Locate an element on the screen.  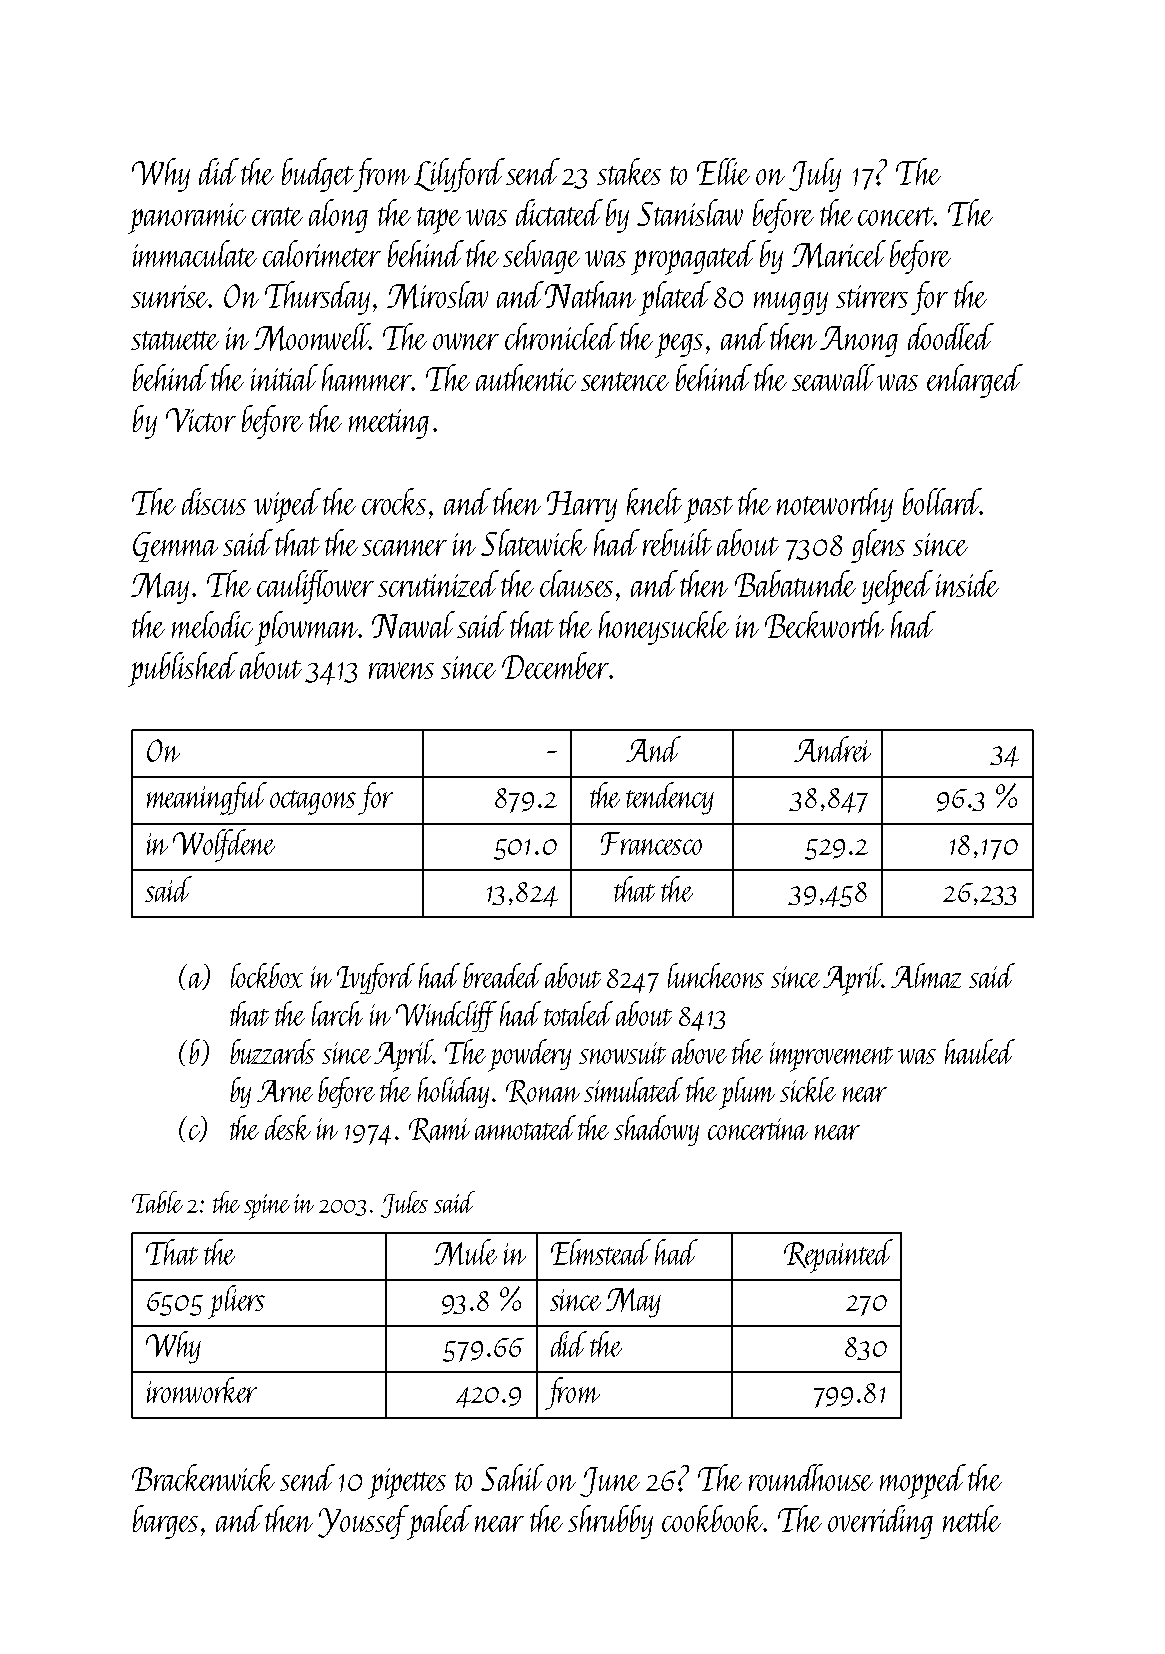
tendency is located at coordinates (670, 798).
